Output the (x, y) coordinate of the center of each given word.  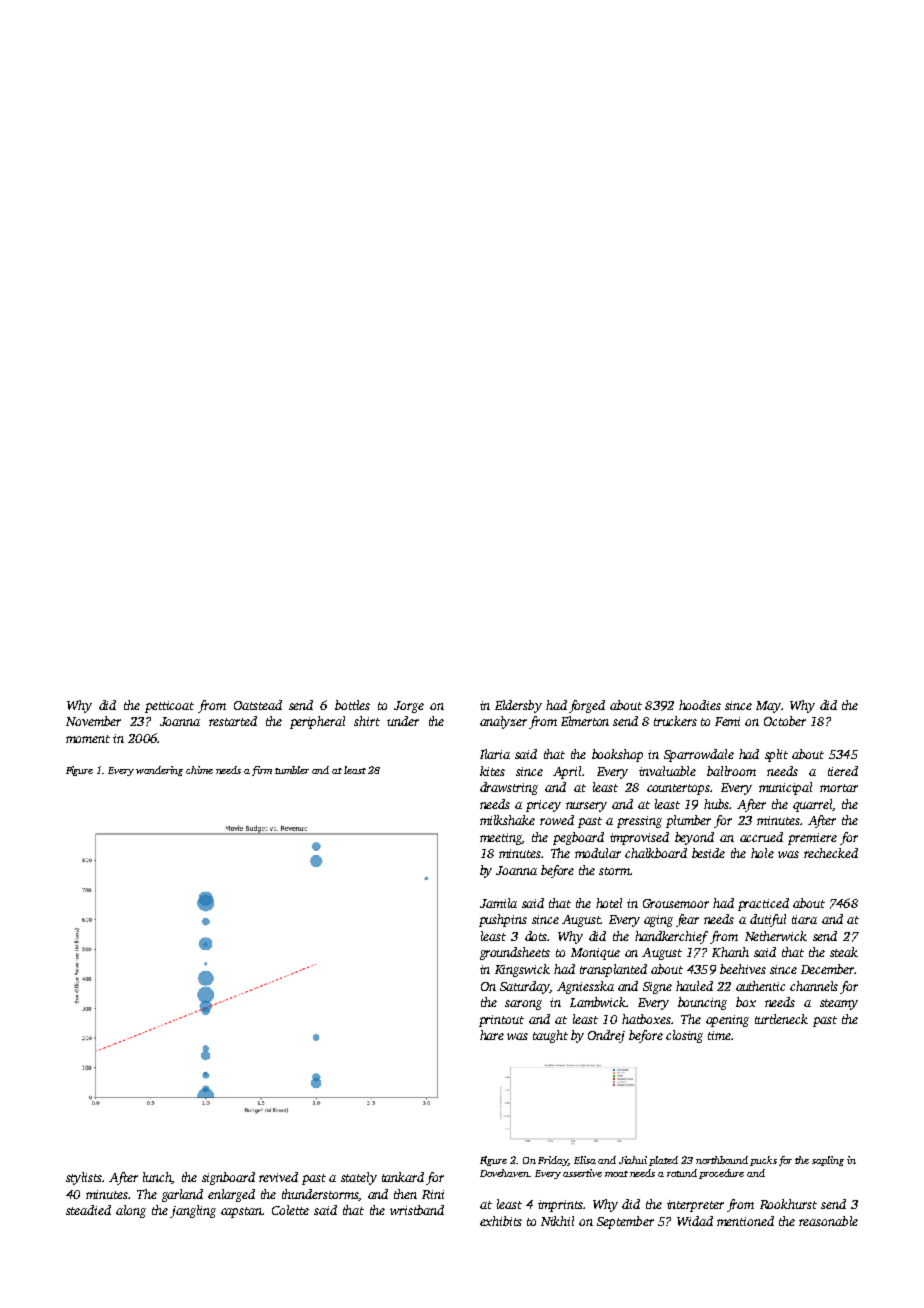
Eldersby (518, 706)
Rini (433, 1194)
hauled (694, 986)
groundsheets (515, 953)
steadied (88, 1210)
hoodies (700, 705)
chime (199, 770)
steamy (839, 1004)
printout (501, 1021)
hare (492, 1035)
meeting (501, 839)
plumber (688, 821)
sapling (828, 1161)
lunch (157, 1178)
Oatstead (258, 705)
